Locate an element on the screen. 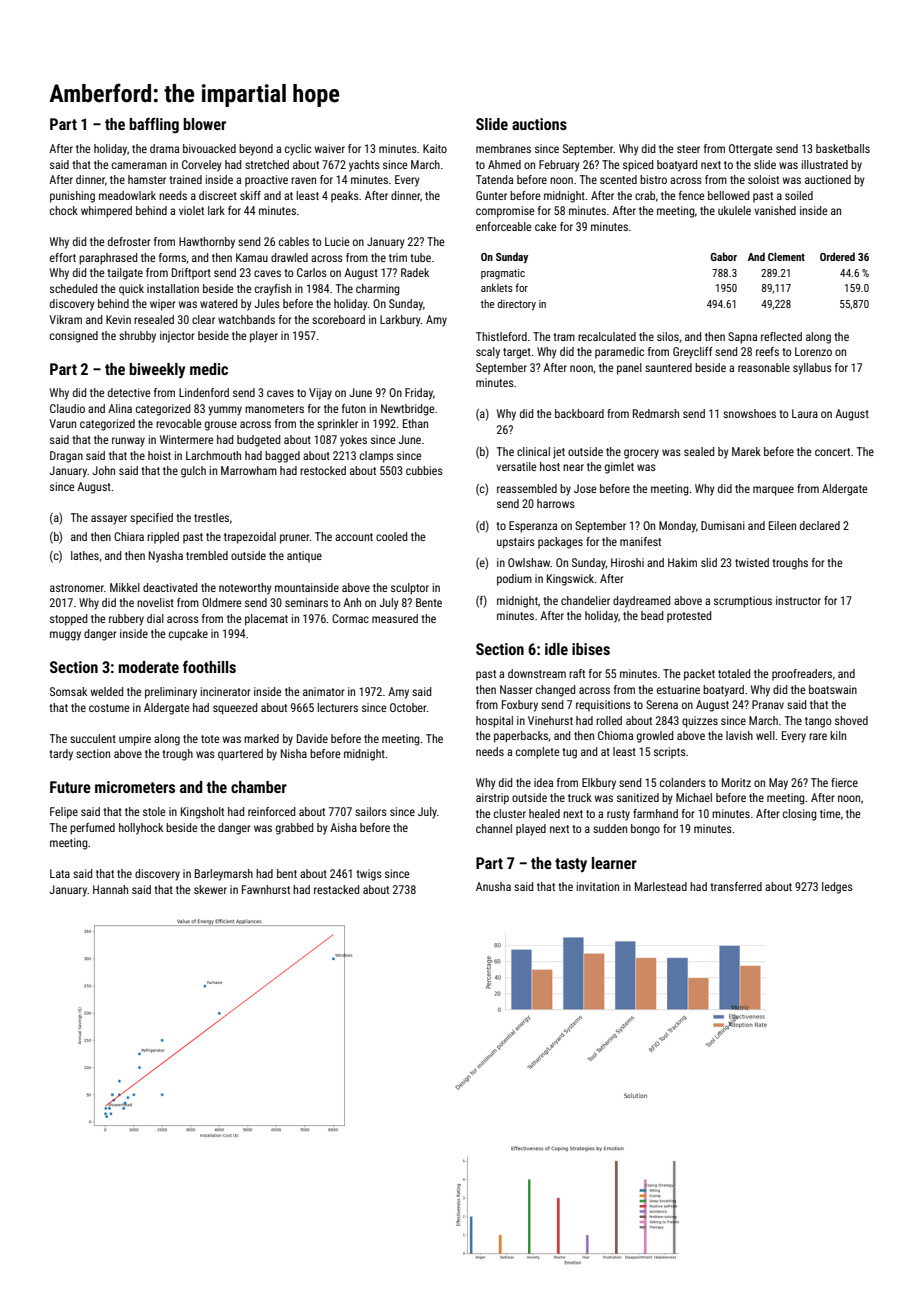 The width and height of the screenshot is (924, 1308). ledges is located at coordinates (837, 888).
